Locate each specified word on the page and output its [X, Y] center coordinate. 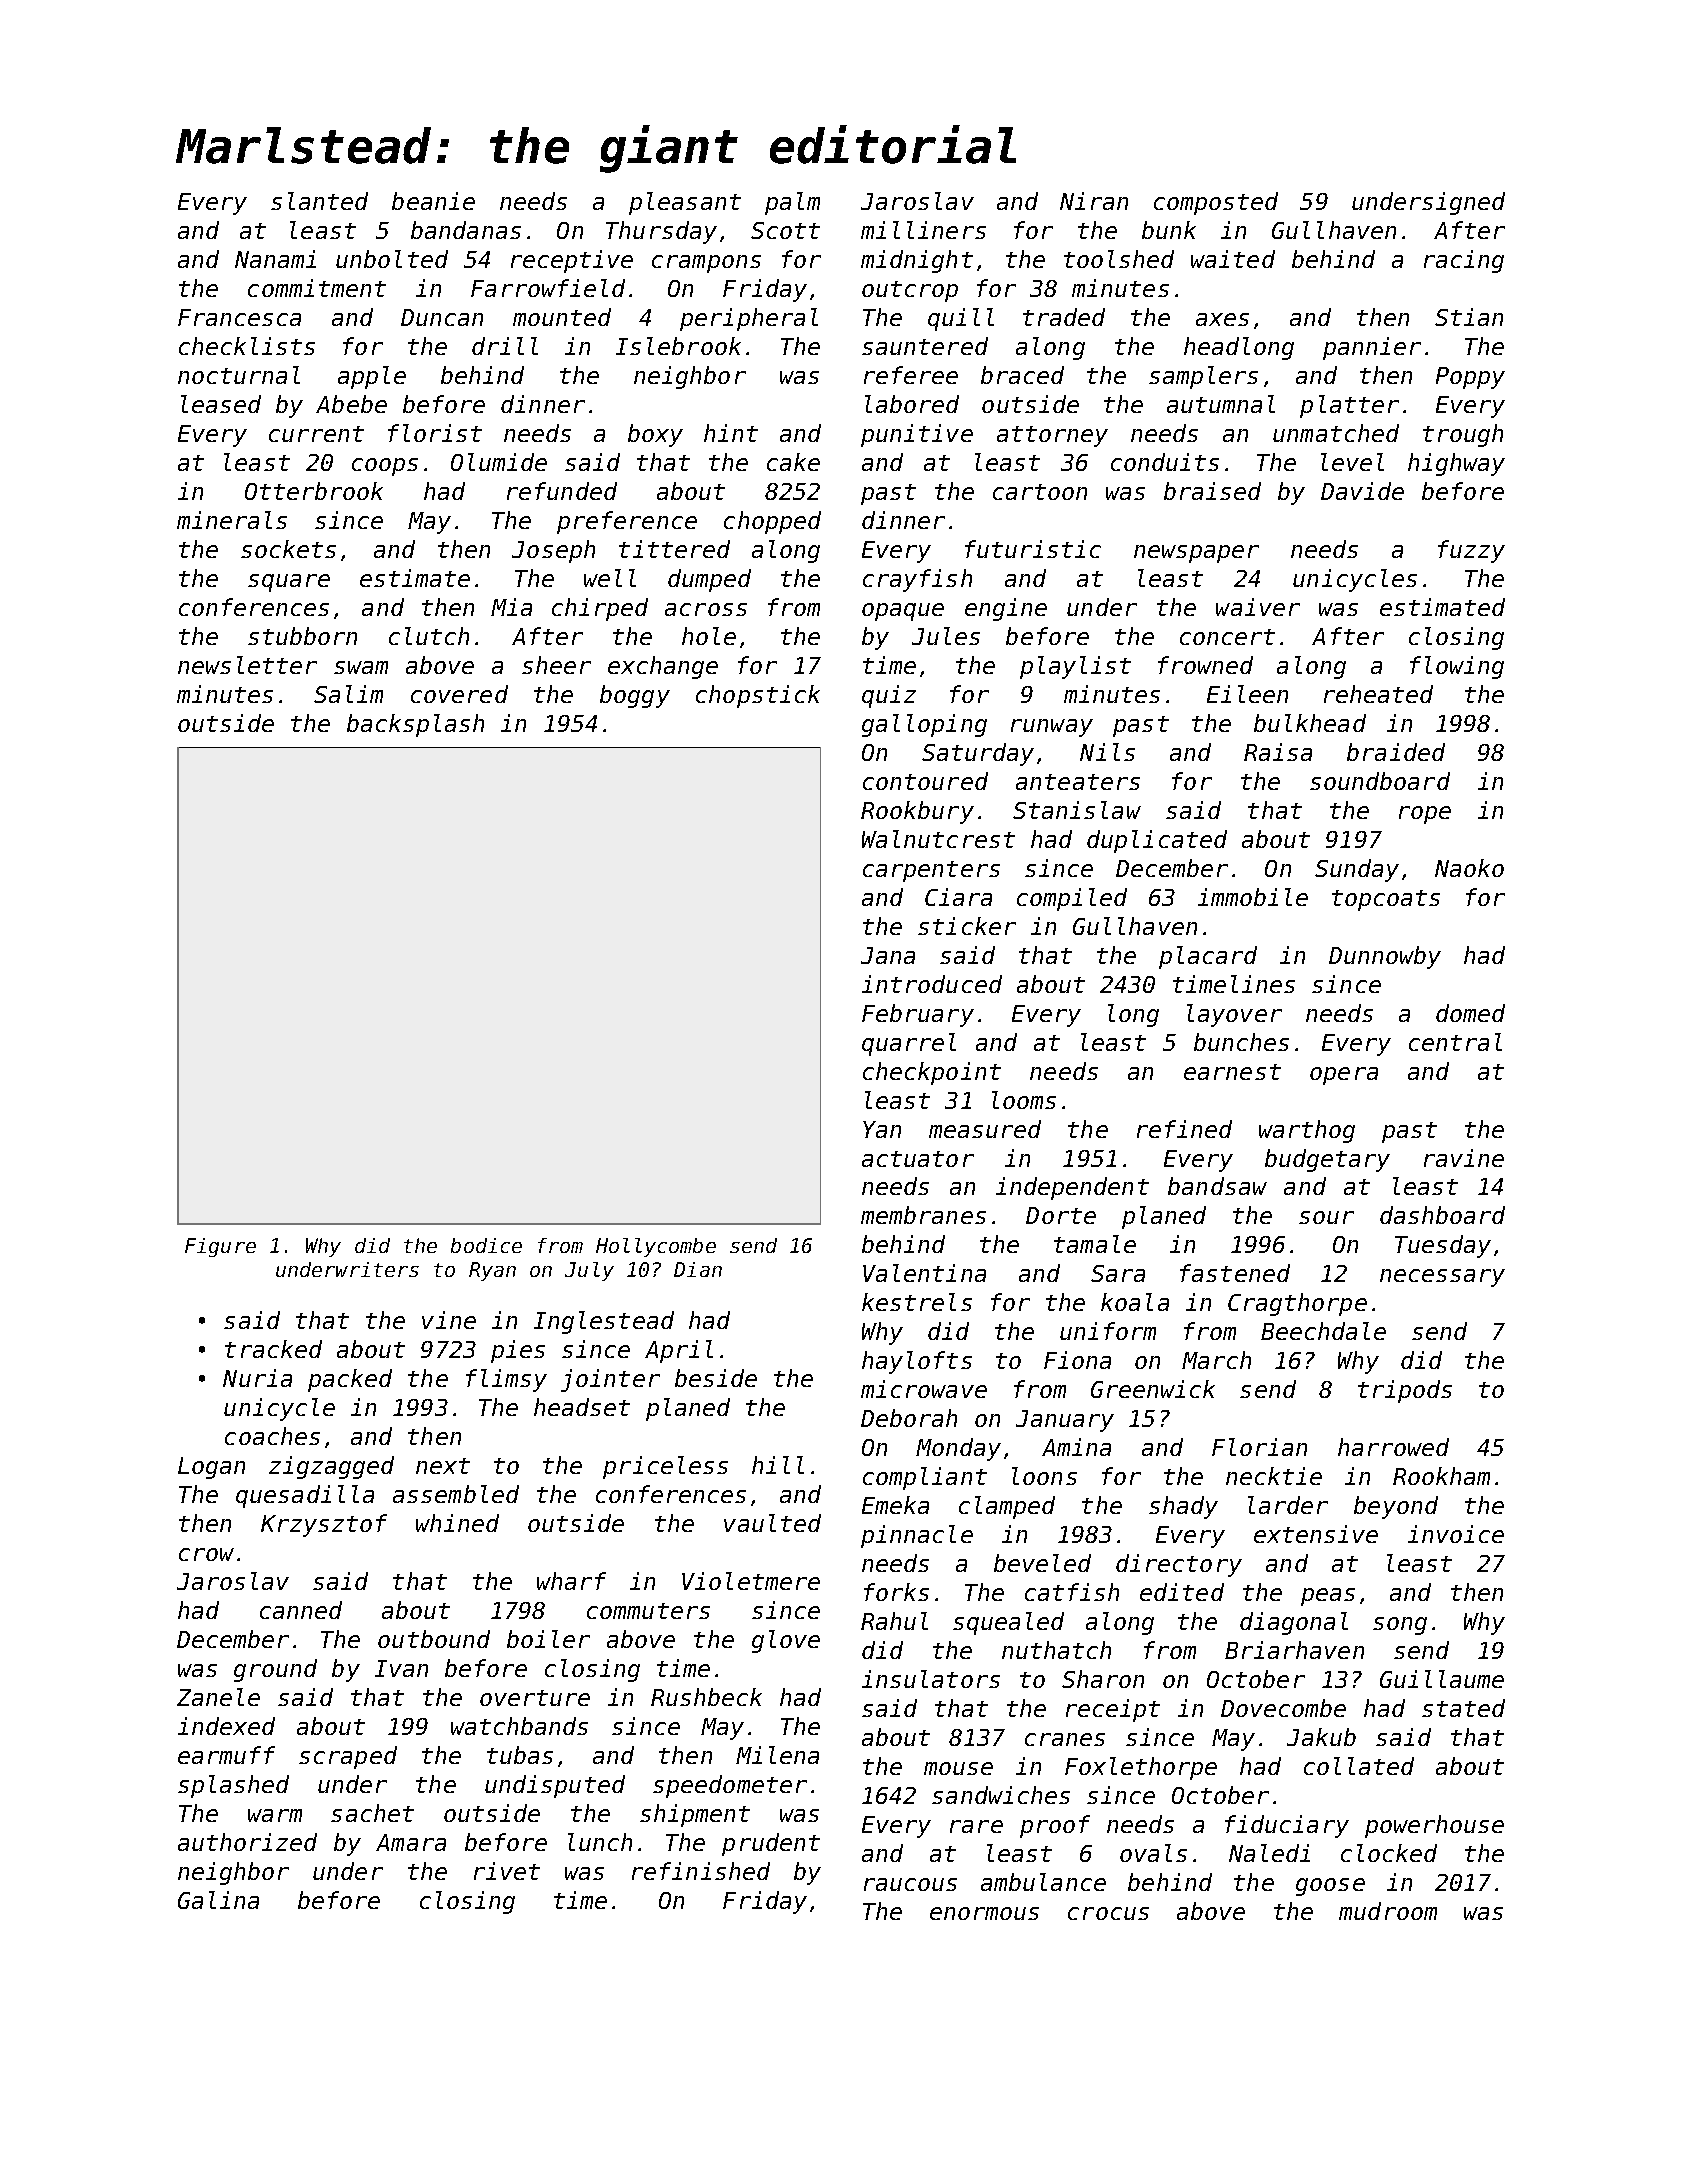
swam [361, 667]
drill [505, 346]
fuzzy [1471, 551]
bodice [486, 1245]
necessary [1442, 1278]
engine [1006, 609]
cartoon [1040, 492]
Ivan [401, 1668]
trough [1463, 435]
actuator [918, 1159]
